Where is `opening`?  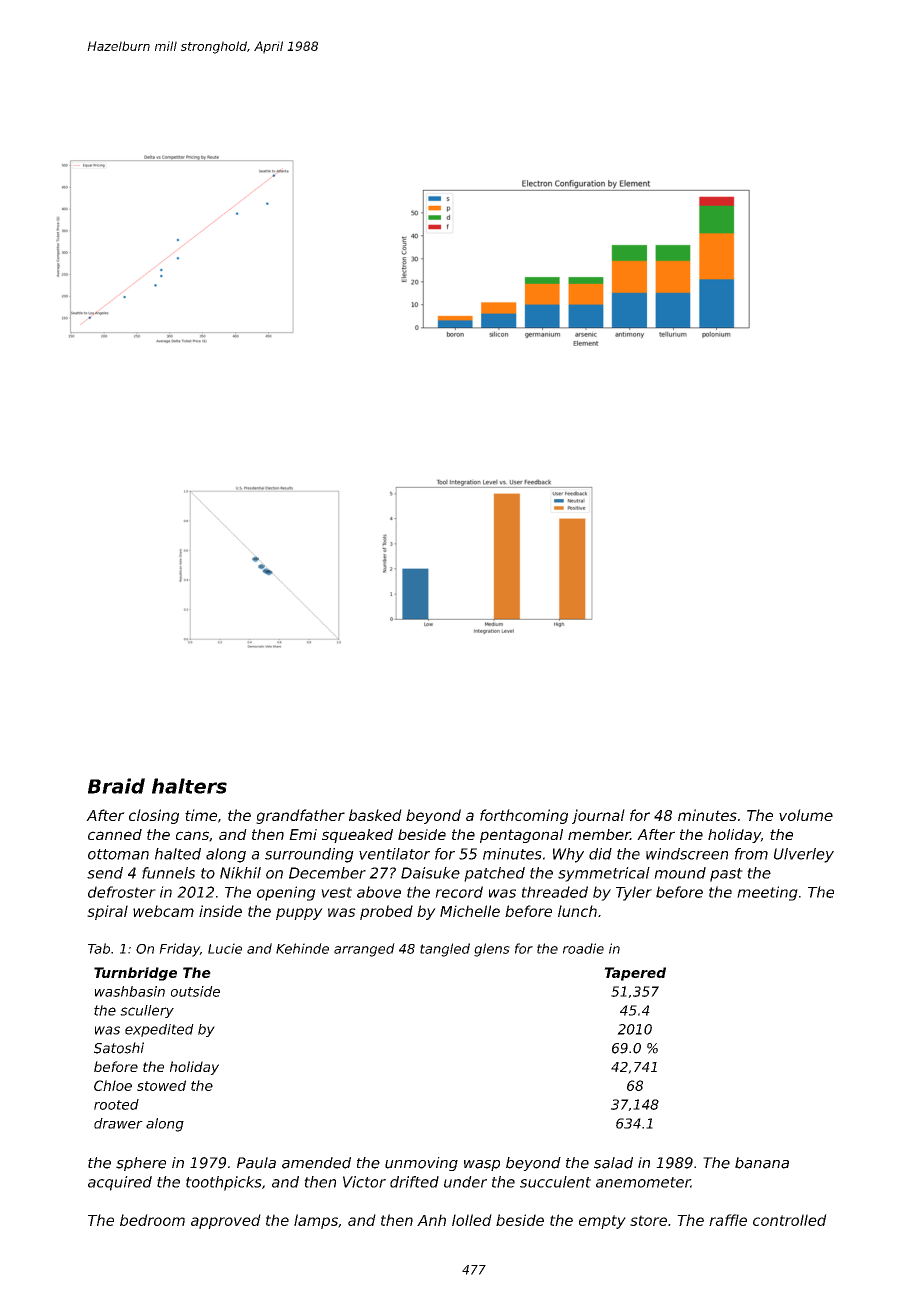
opening is located at coordinates (286, 893).
